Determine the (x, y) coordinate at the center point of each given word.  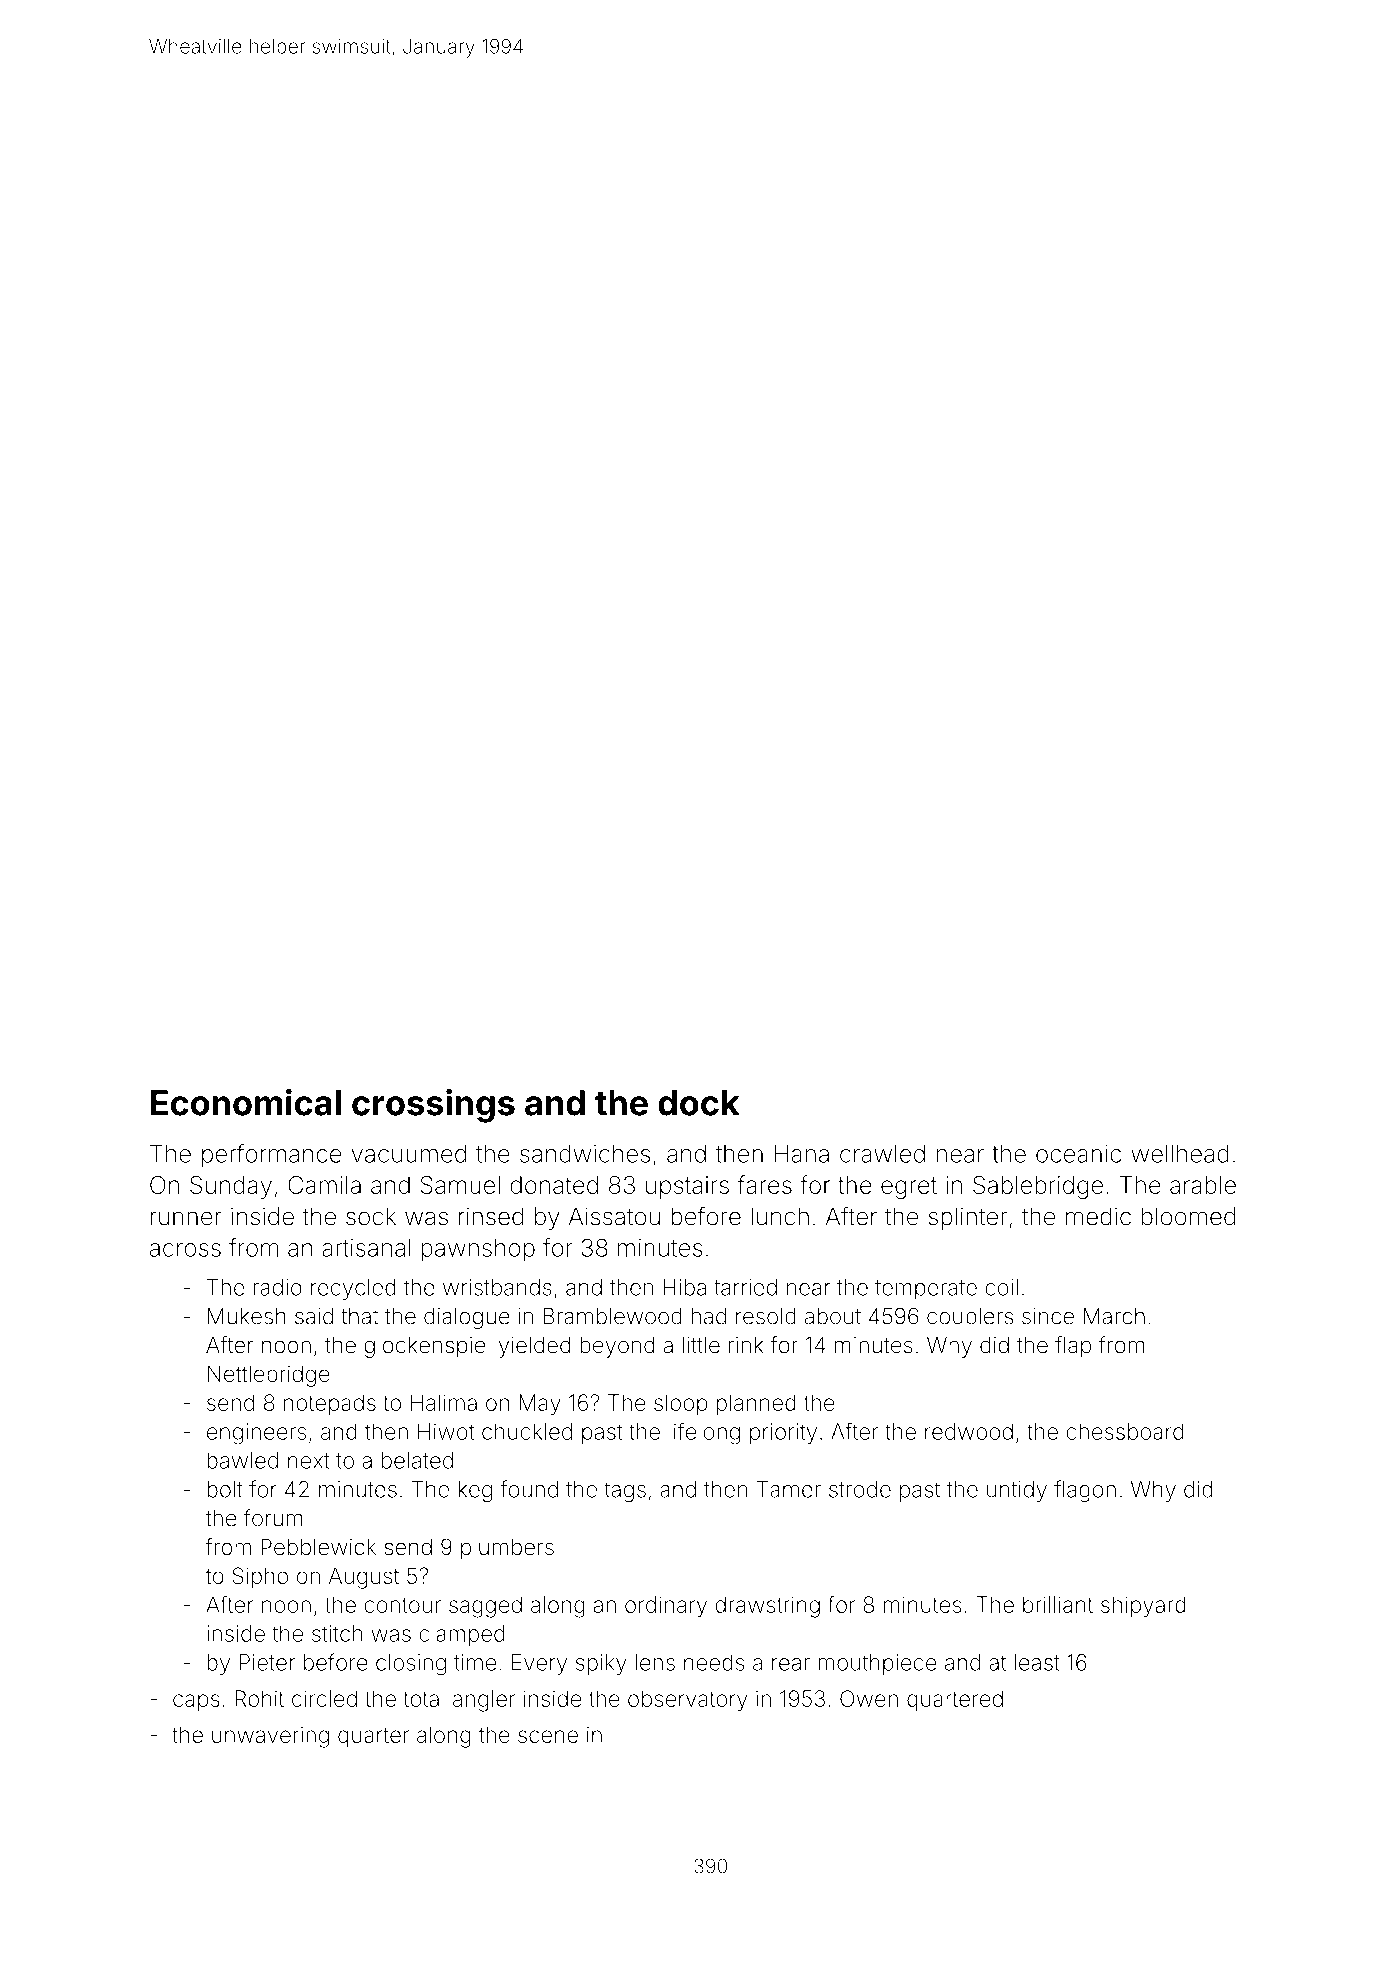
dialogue (467, 1318)
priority (783, 1434)
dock (698, 1103)
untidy (1017, 1491)
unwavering (270, 1737)
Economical (246, 1102)
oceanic (1078, 1154)
